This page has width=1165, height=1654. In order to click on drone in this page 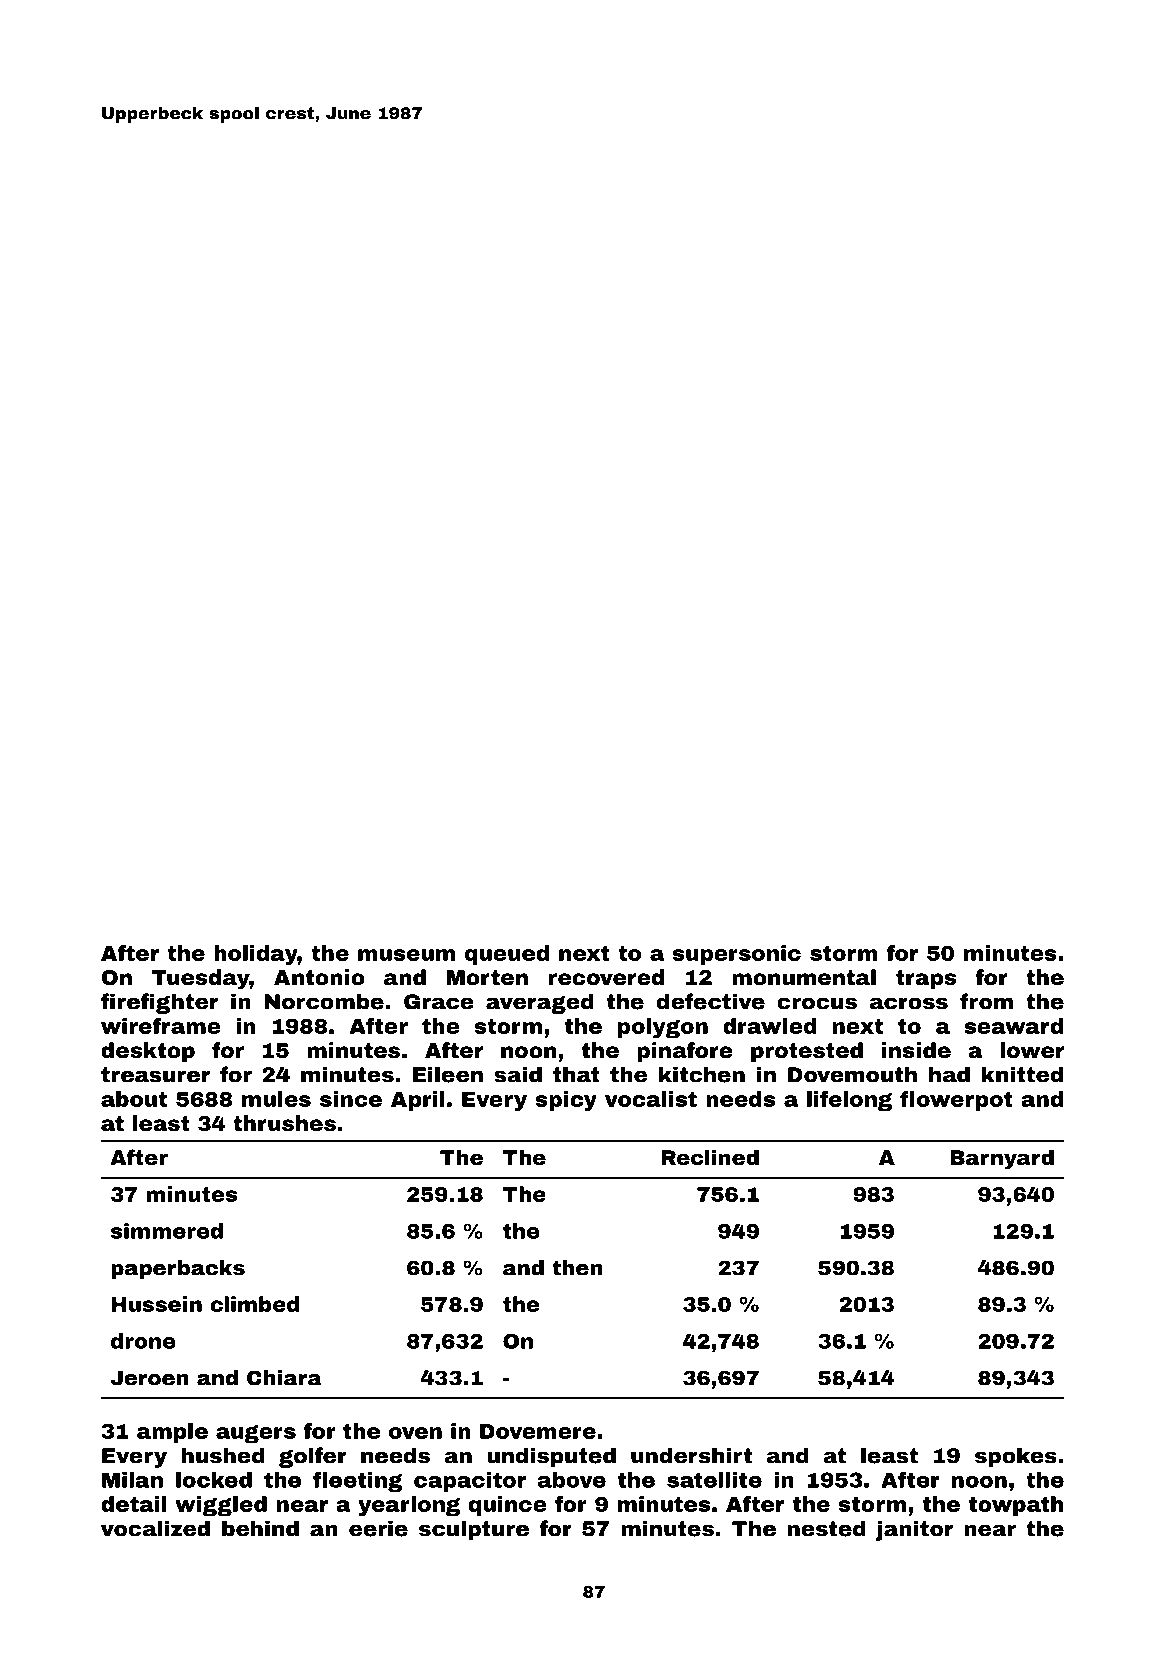, I will do `click(143, 1341)`.
